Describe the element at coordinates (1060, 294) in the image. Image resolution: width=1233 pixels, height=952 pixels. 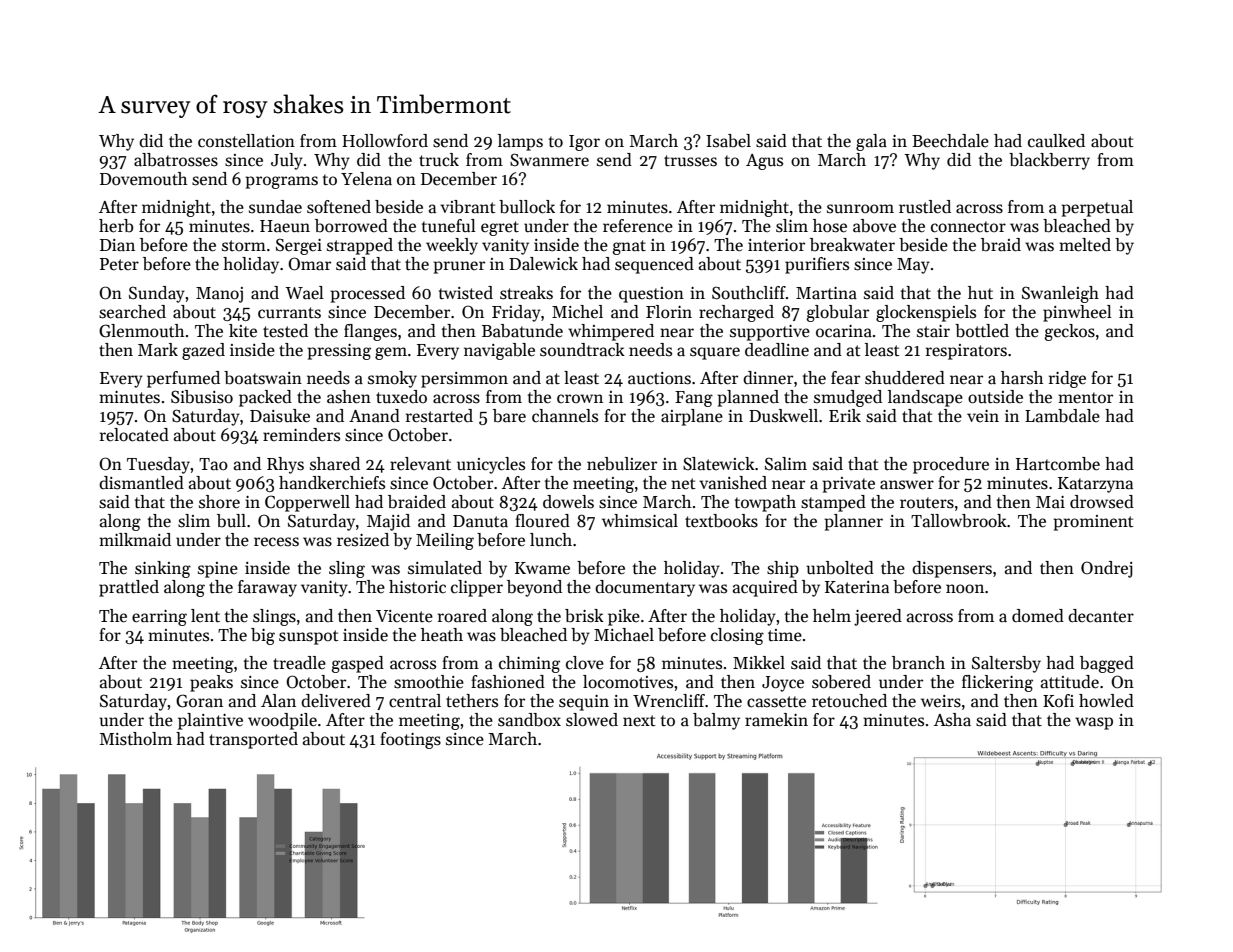
I see `Swanleigh` at that location.
